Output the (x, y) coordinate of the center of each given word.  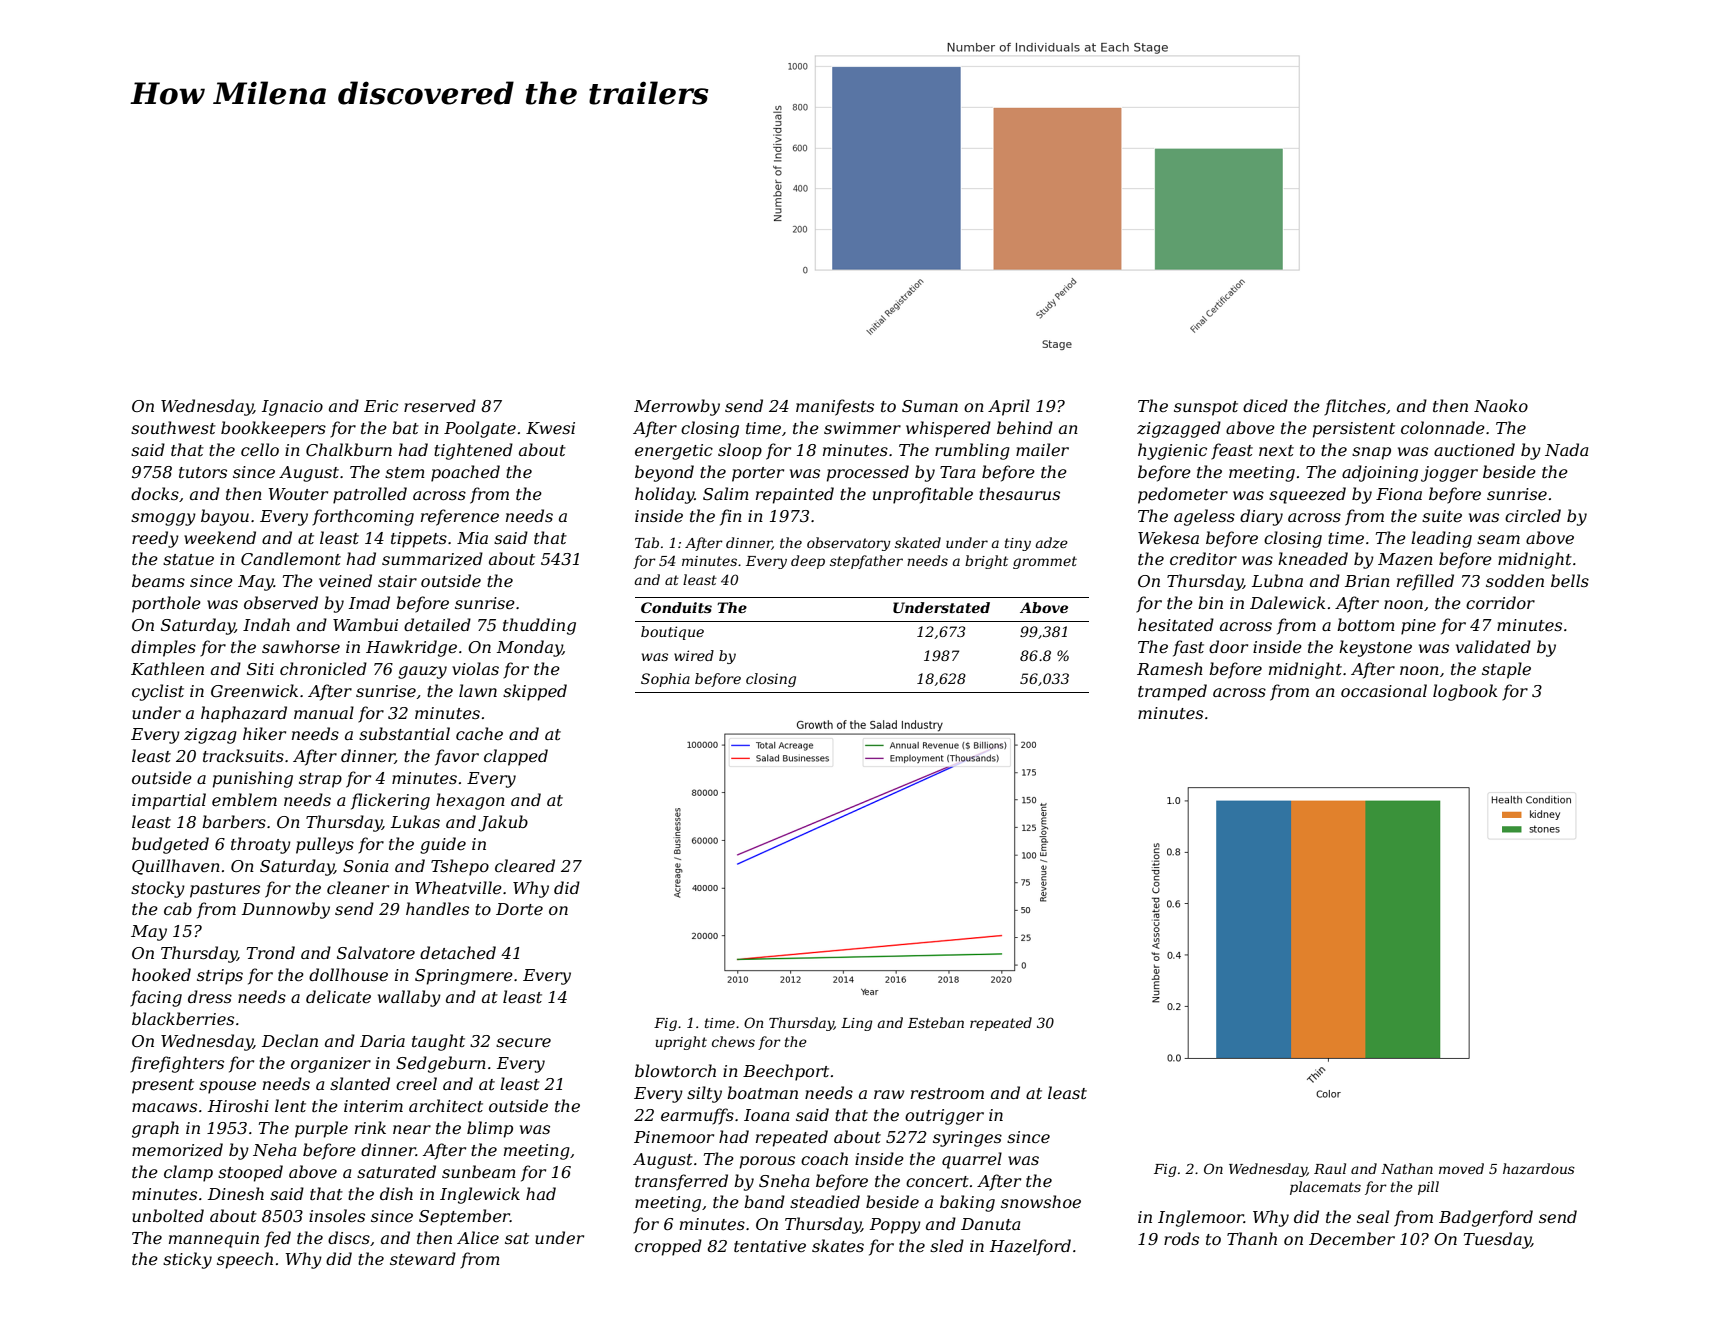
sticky (187, 1260)
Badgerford (1486, 1218)
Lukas (415, 821)
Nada (1566, 449)
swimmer (862, 428)
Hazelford (1030, 1247)
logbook (1465, 692)
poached (465, 473)
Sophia (665, 680)
